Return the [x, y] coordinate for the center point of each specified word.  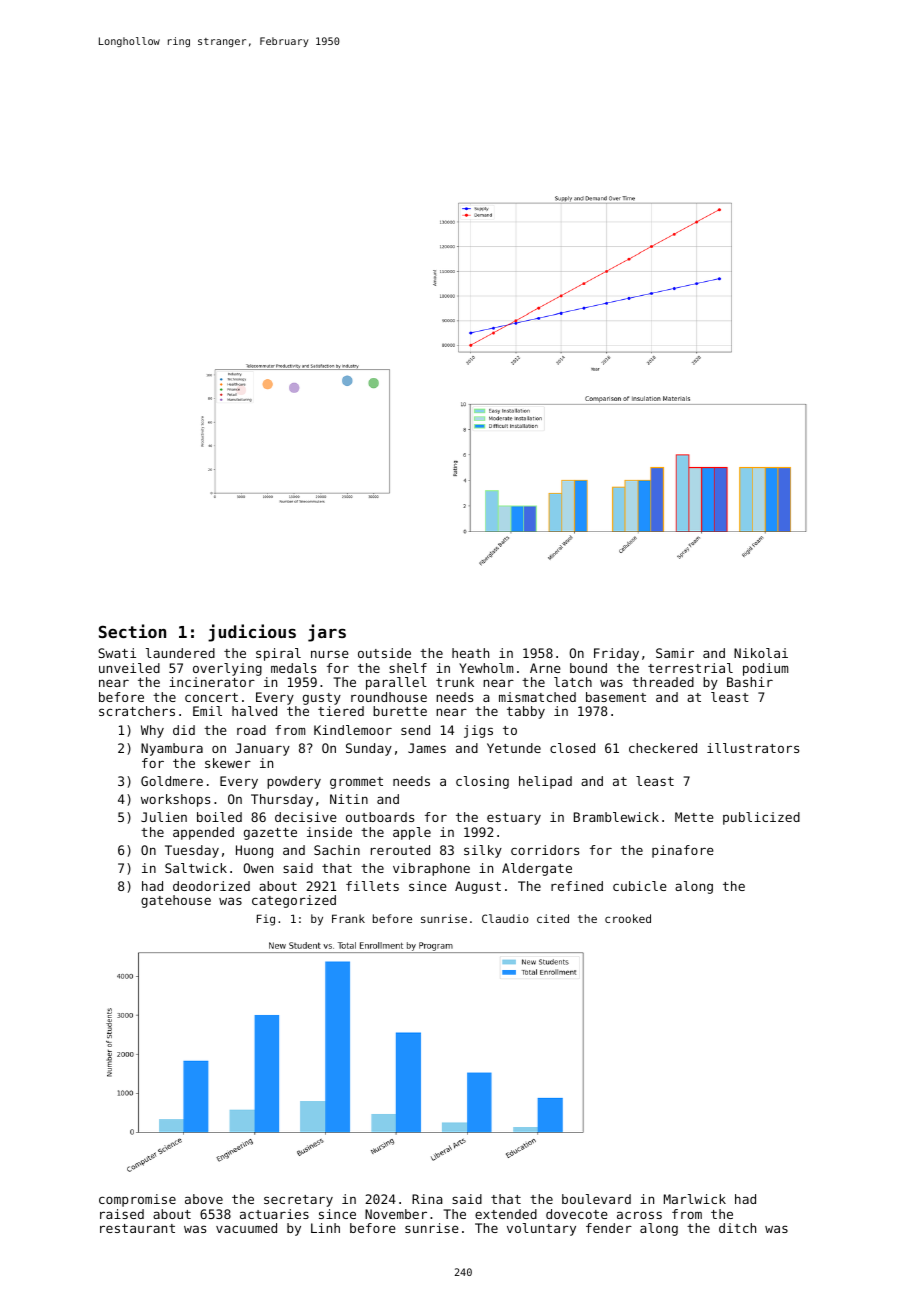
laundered [180, 653]
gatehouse [176, 901]
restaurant [137, 1228]
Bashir [750, 682]
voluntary [541, 1229]
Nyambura [172, 749]
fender [609, 1228]
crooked [628, 918]
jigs [478, 731]
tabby [526, 712]
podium [765, 669]
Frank [348, 918]
